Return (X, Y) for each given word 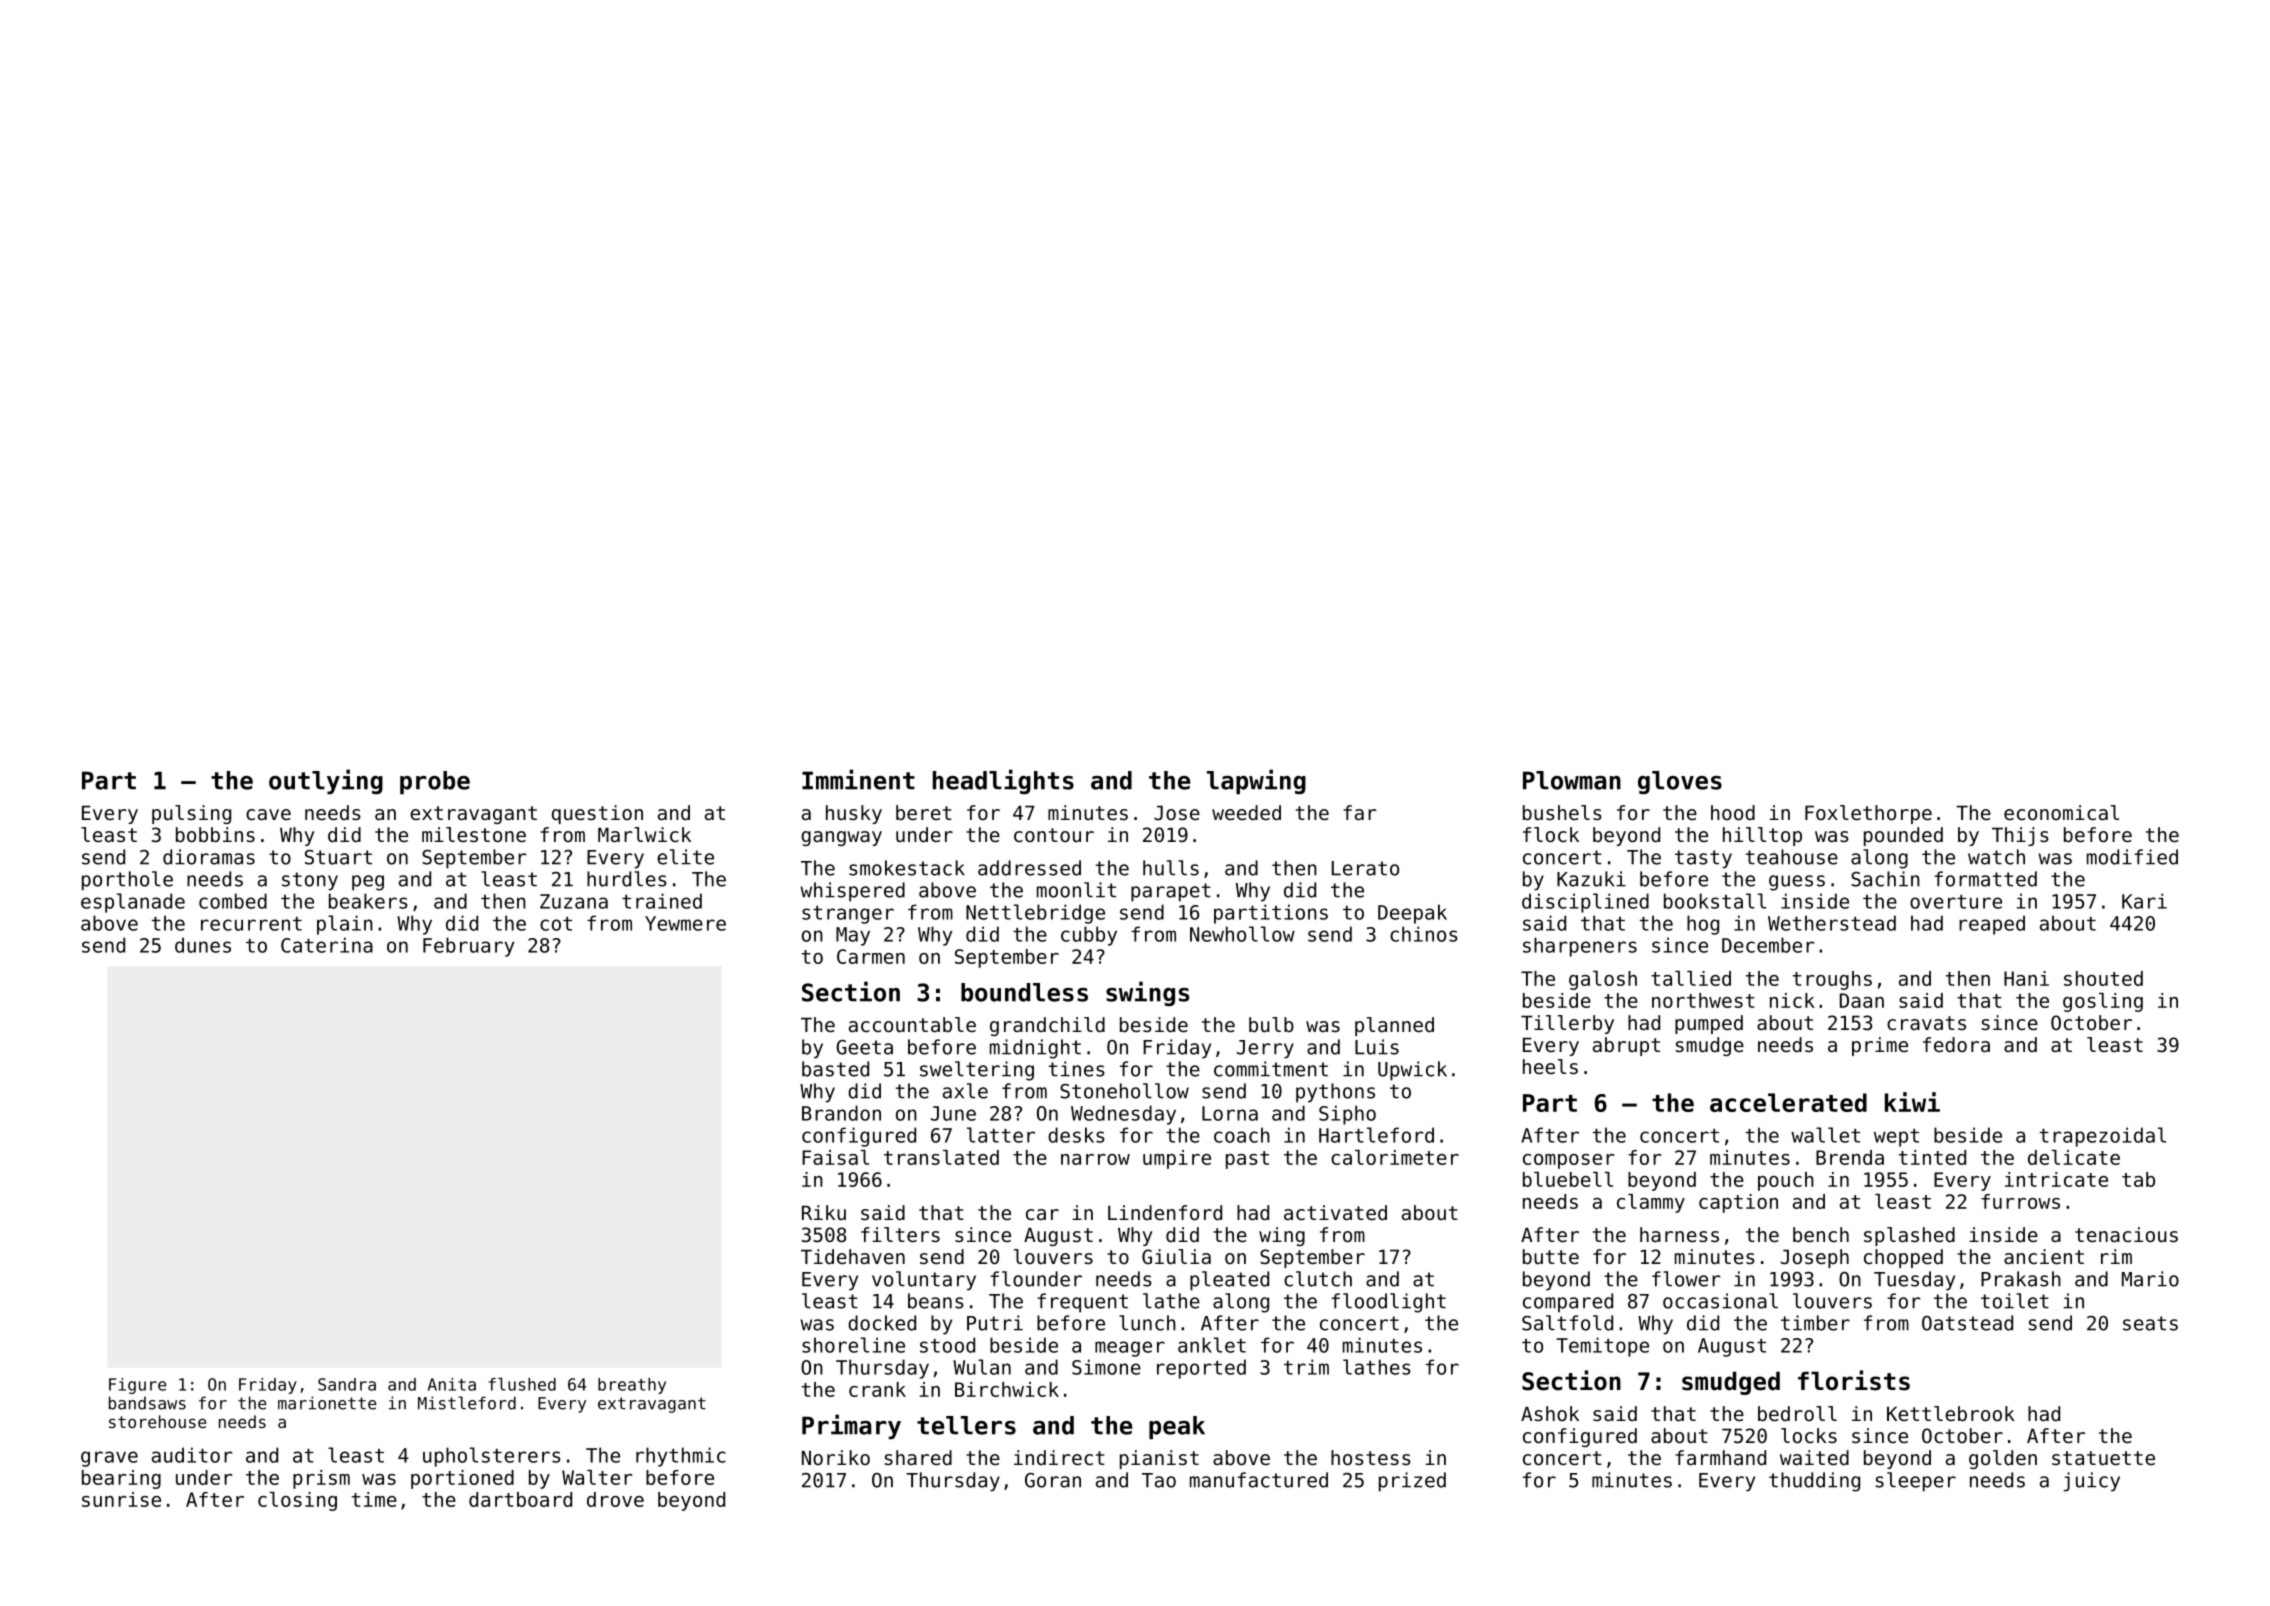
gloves (1680, 782)
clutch (1318, 1279)
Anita (452, 1384)
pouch (1786, 1181)
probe (435, 783)
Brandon (841, 1113)
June (953, 1113)
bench (1821, 1235)
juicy (2092, 1482)
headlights (1003, 781)
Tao (1159, 1480)
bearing (121, 1479)
